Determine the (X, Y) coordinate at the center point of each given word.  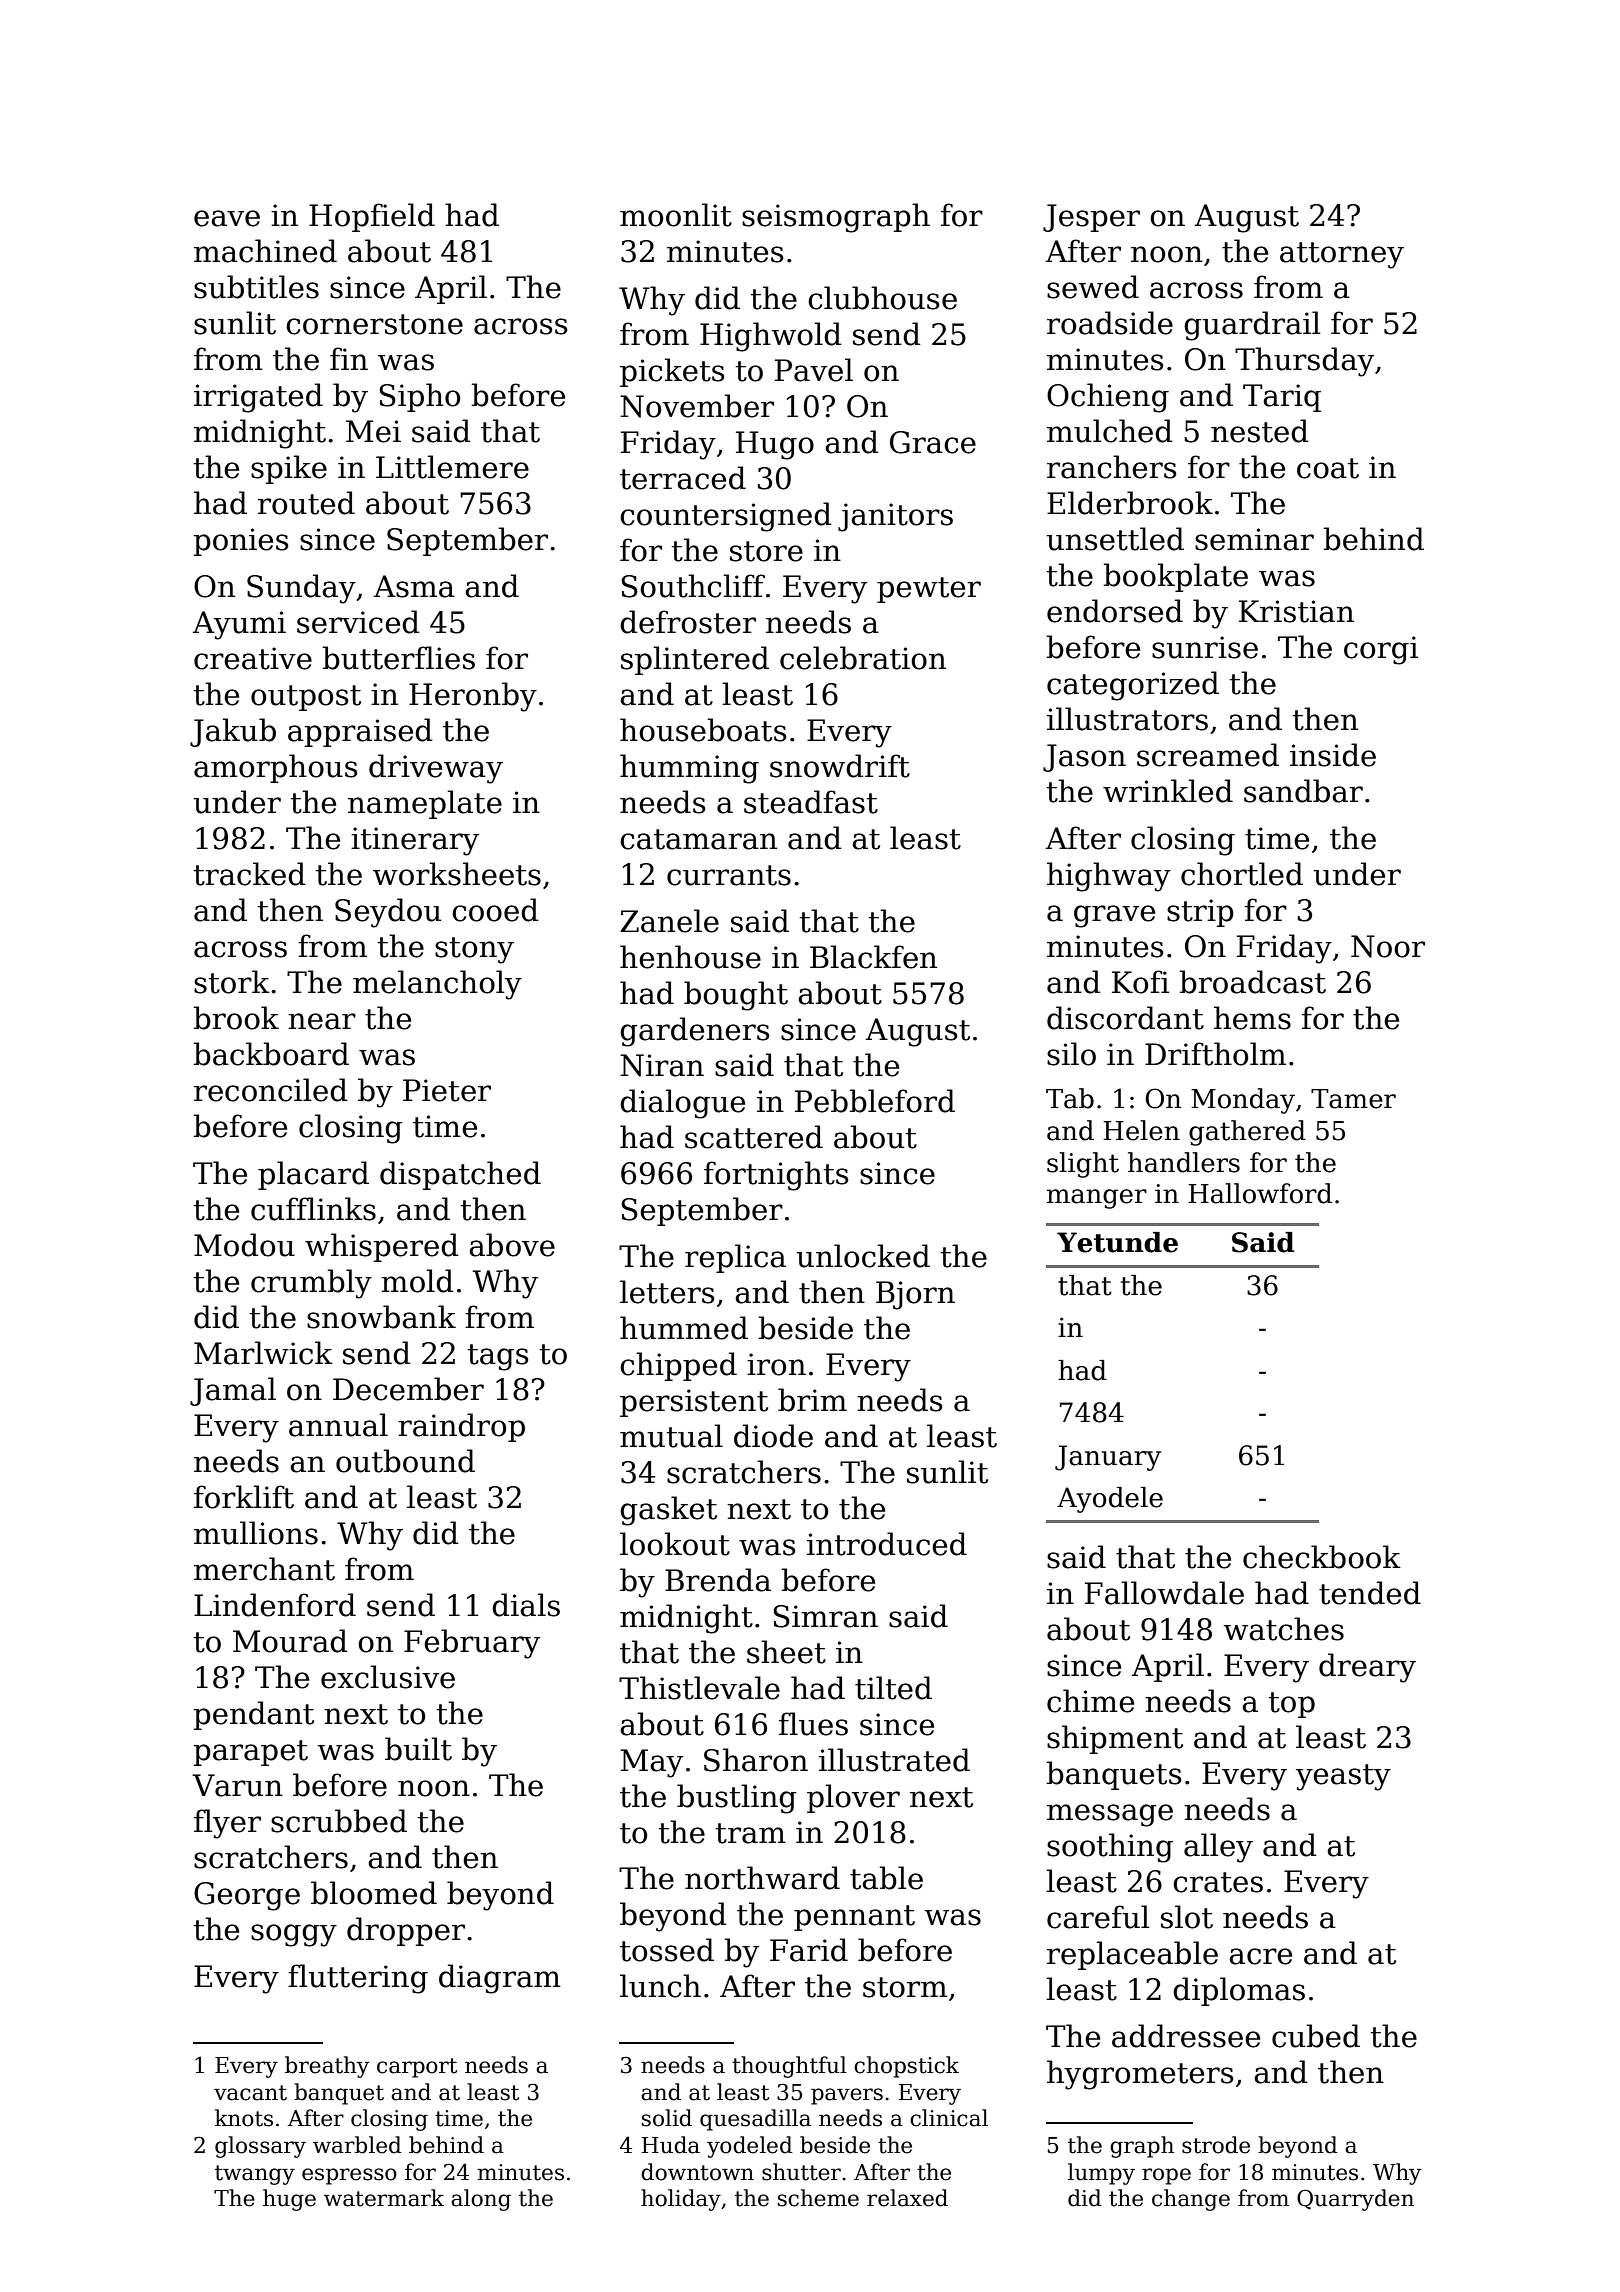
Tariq (1282, 398)
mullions (256, 1533)
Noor (1388, 946)
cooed (495, 910)
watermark (384, 2198)
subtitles (256, 287)
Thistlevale (699, 1688)
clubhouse (882, 298)
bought (736, 996)
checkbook (1322, 1557)
